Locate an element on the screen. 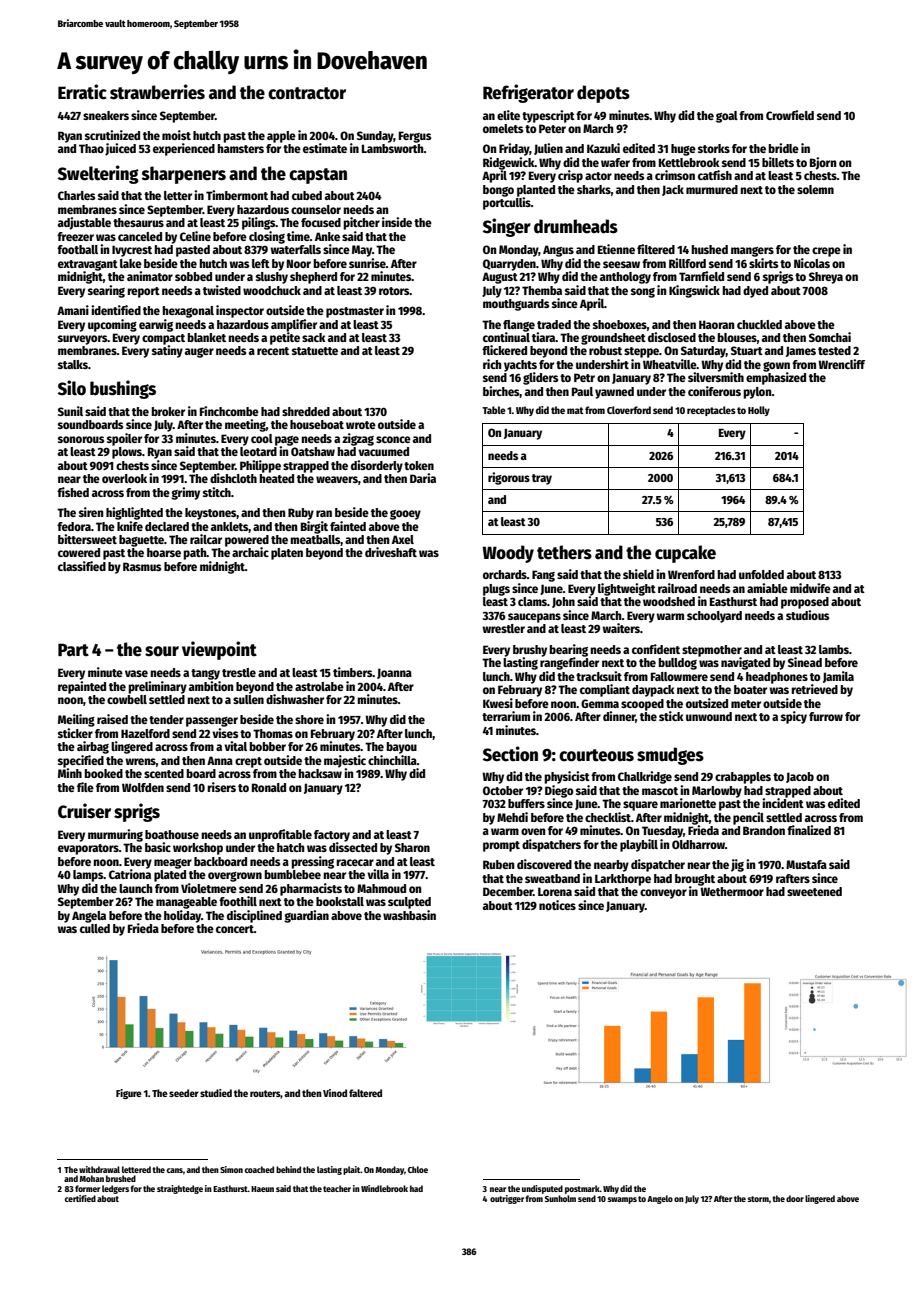  Erratic is located at coordinates (82, 92).
